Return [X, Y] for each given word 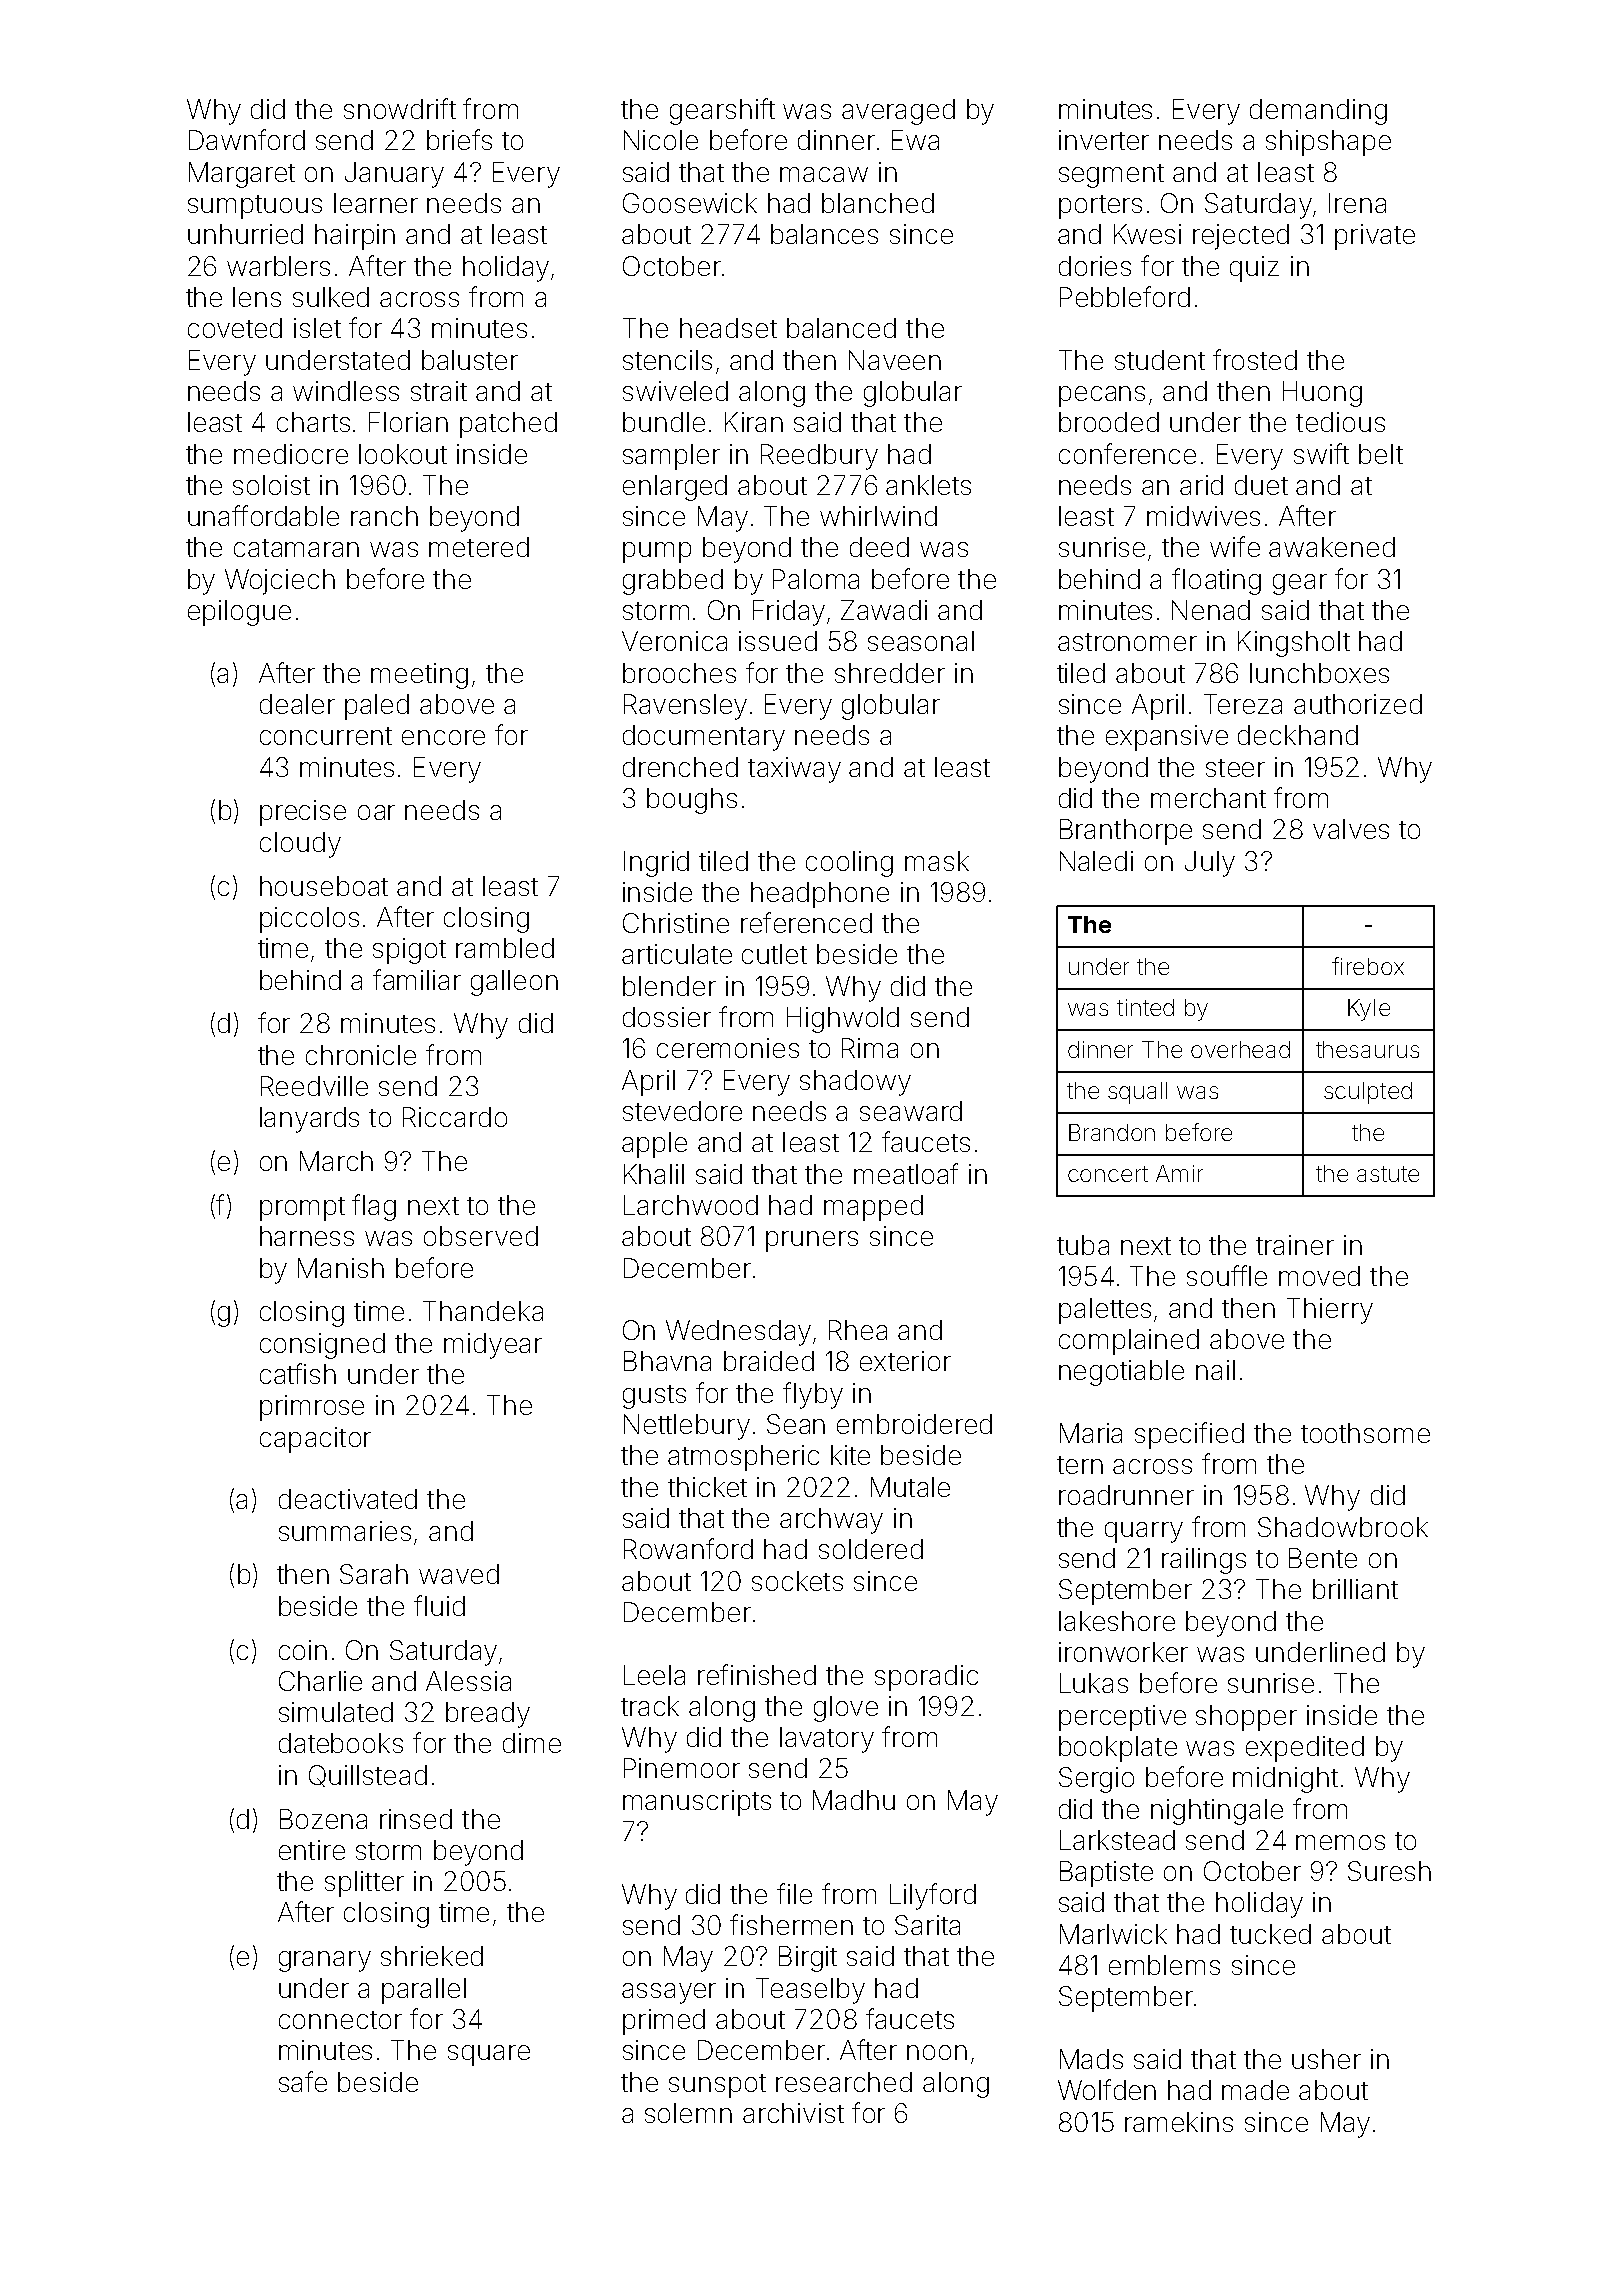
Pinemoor [682, 1768]
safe [303, 2081]
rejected [1241, 237]
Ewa [915, 140]
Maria [1091, 1433]
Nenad [1211, 610]
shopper [1246, 1718]
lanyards [309, 1120]
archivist [793, 2113]
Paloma [816, 579]
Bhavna [667, 1361]
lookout [403, 454]
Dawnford [247, 139]
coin [303, 1650]
